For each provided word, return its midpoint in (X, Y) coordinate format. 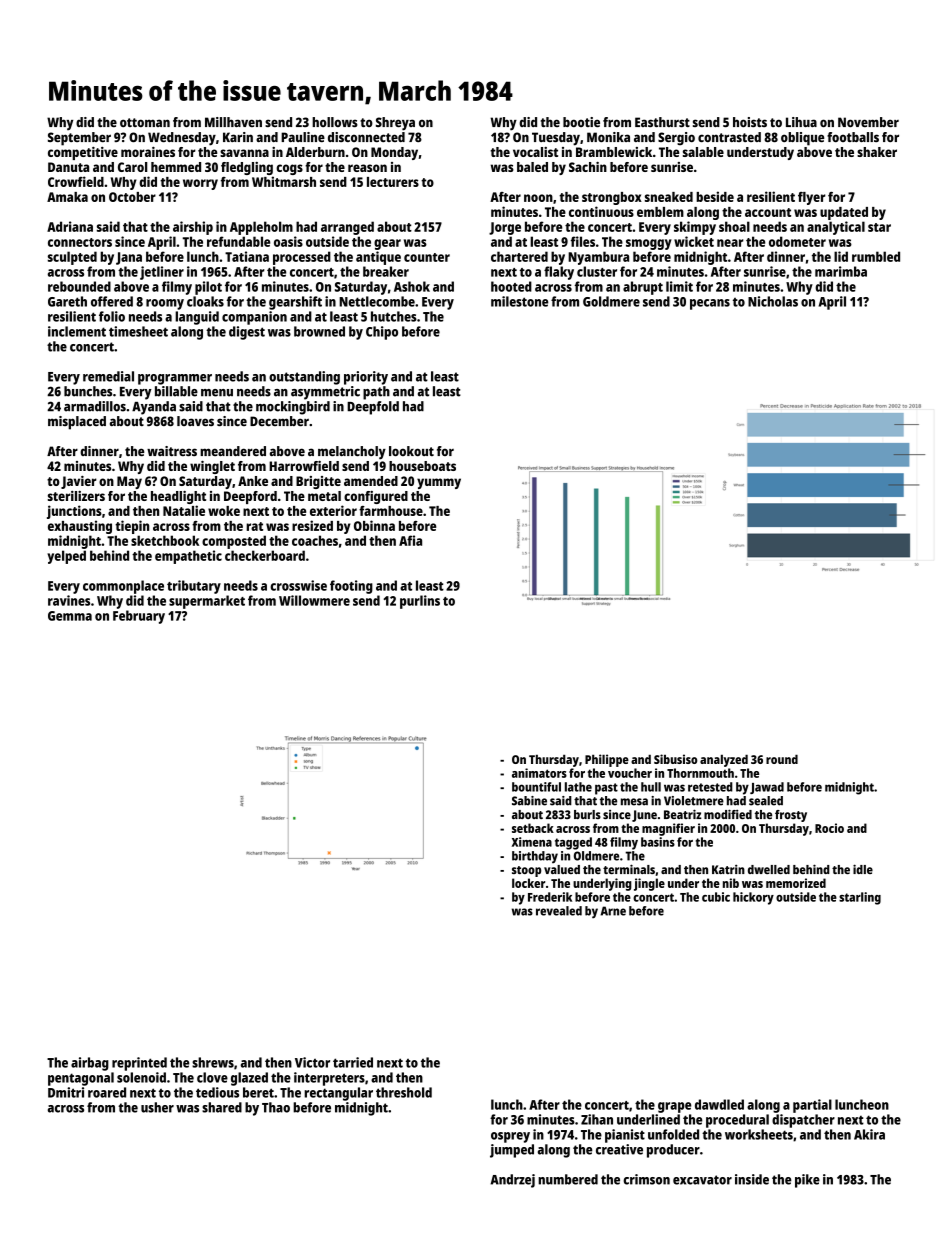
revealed (559, 911)
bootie (581, 122)
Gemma (70, 616)
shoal (734, 226)
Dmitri (66, 1092)
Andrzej (512, 1181)
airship (193, 228)
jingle (649, 884)
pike (807, 1181)
